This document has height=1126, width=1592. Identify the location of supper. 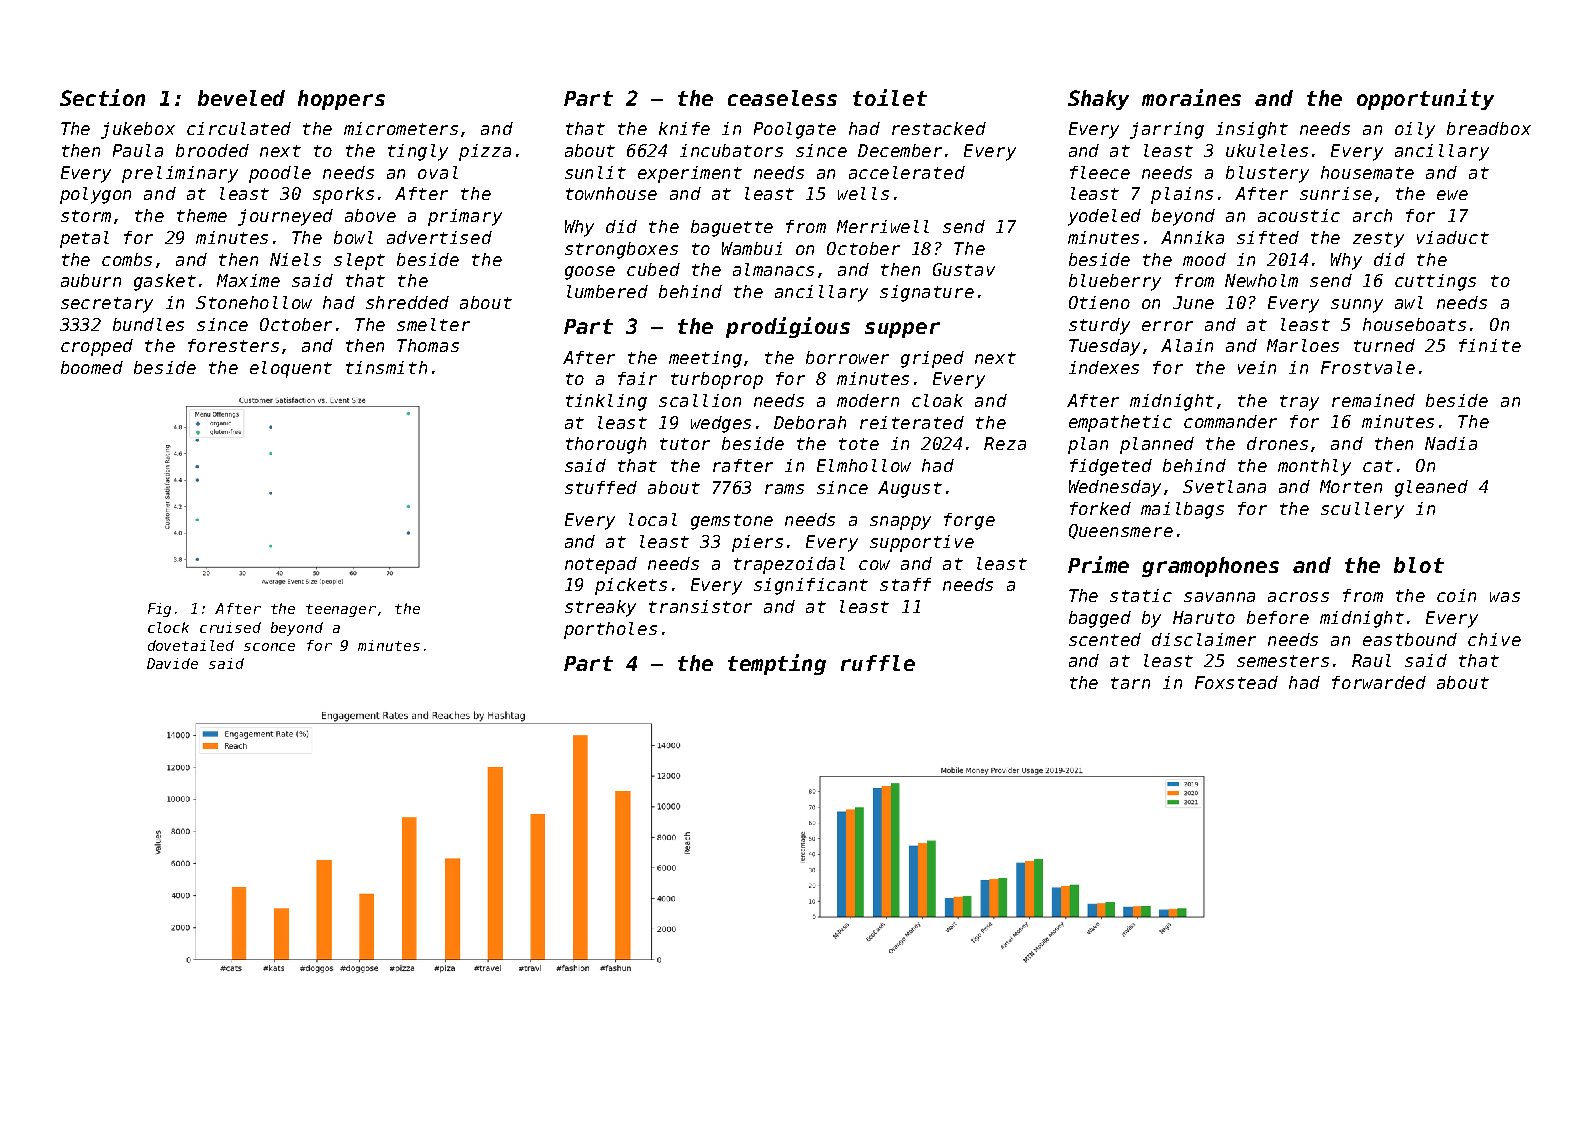
(902, 330).
